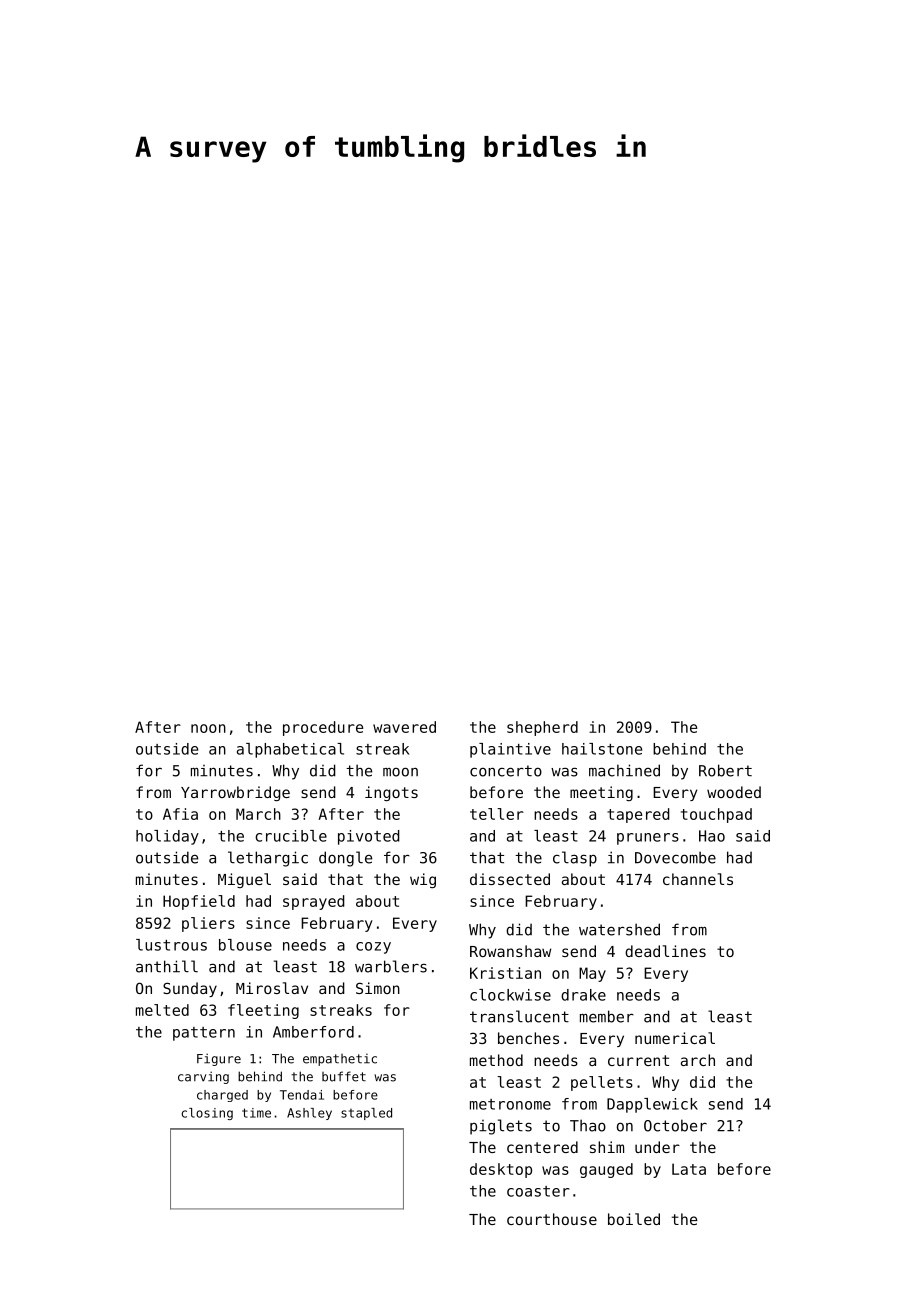 This screenshot has height=1316, width=908. Describe the element at coordinates (256, 1113) in the screenshot. I see `time` at that location.
